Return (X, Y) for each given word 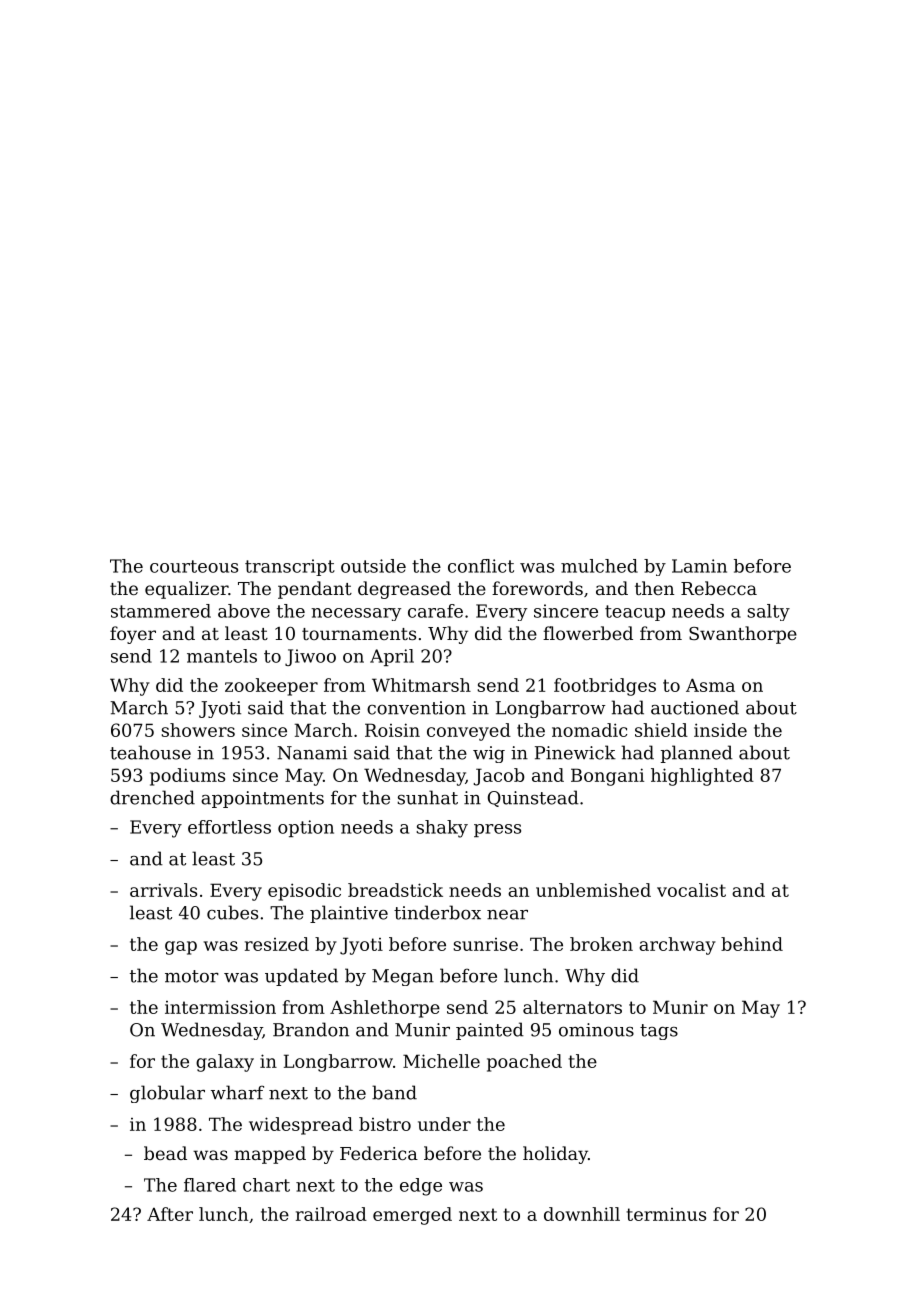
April (392, 657)
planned (697, 754)
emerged (412, 1216)
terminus (666, 1214)
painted (490, 1031)
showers (198, 730)
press (497, 830)
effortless (229, 827)
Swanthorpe (743, 635)
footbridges (605, 687)
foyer (133, 635)
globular (167, 1094)
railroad (331, 1214)
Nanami (312, 753)
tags (659, 1032)
